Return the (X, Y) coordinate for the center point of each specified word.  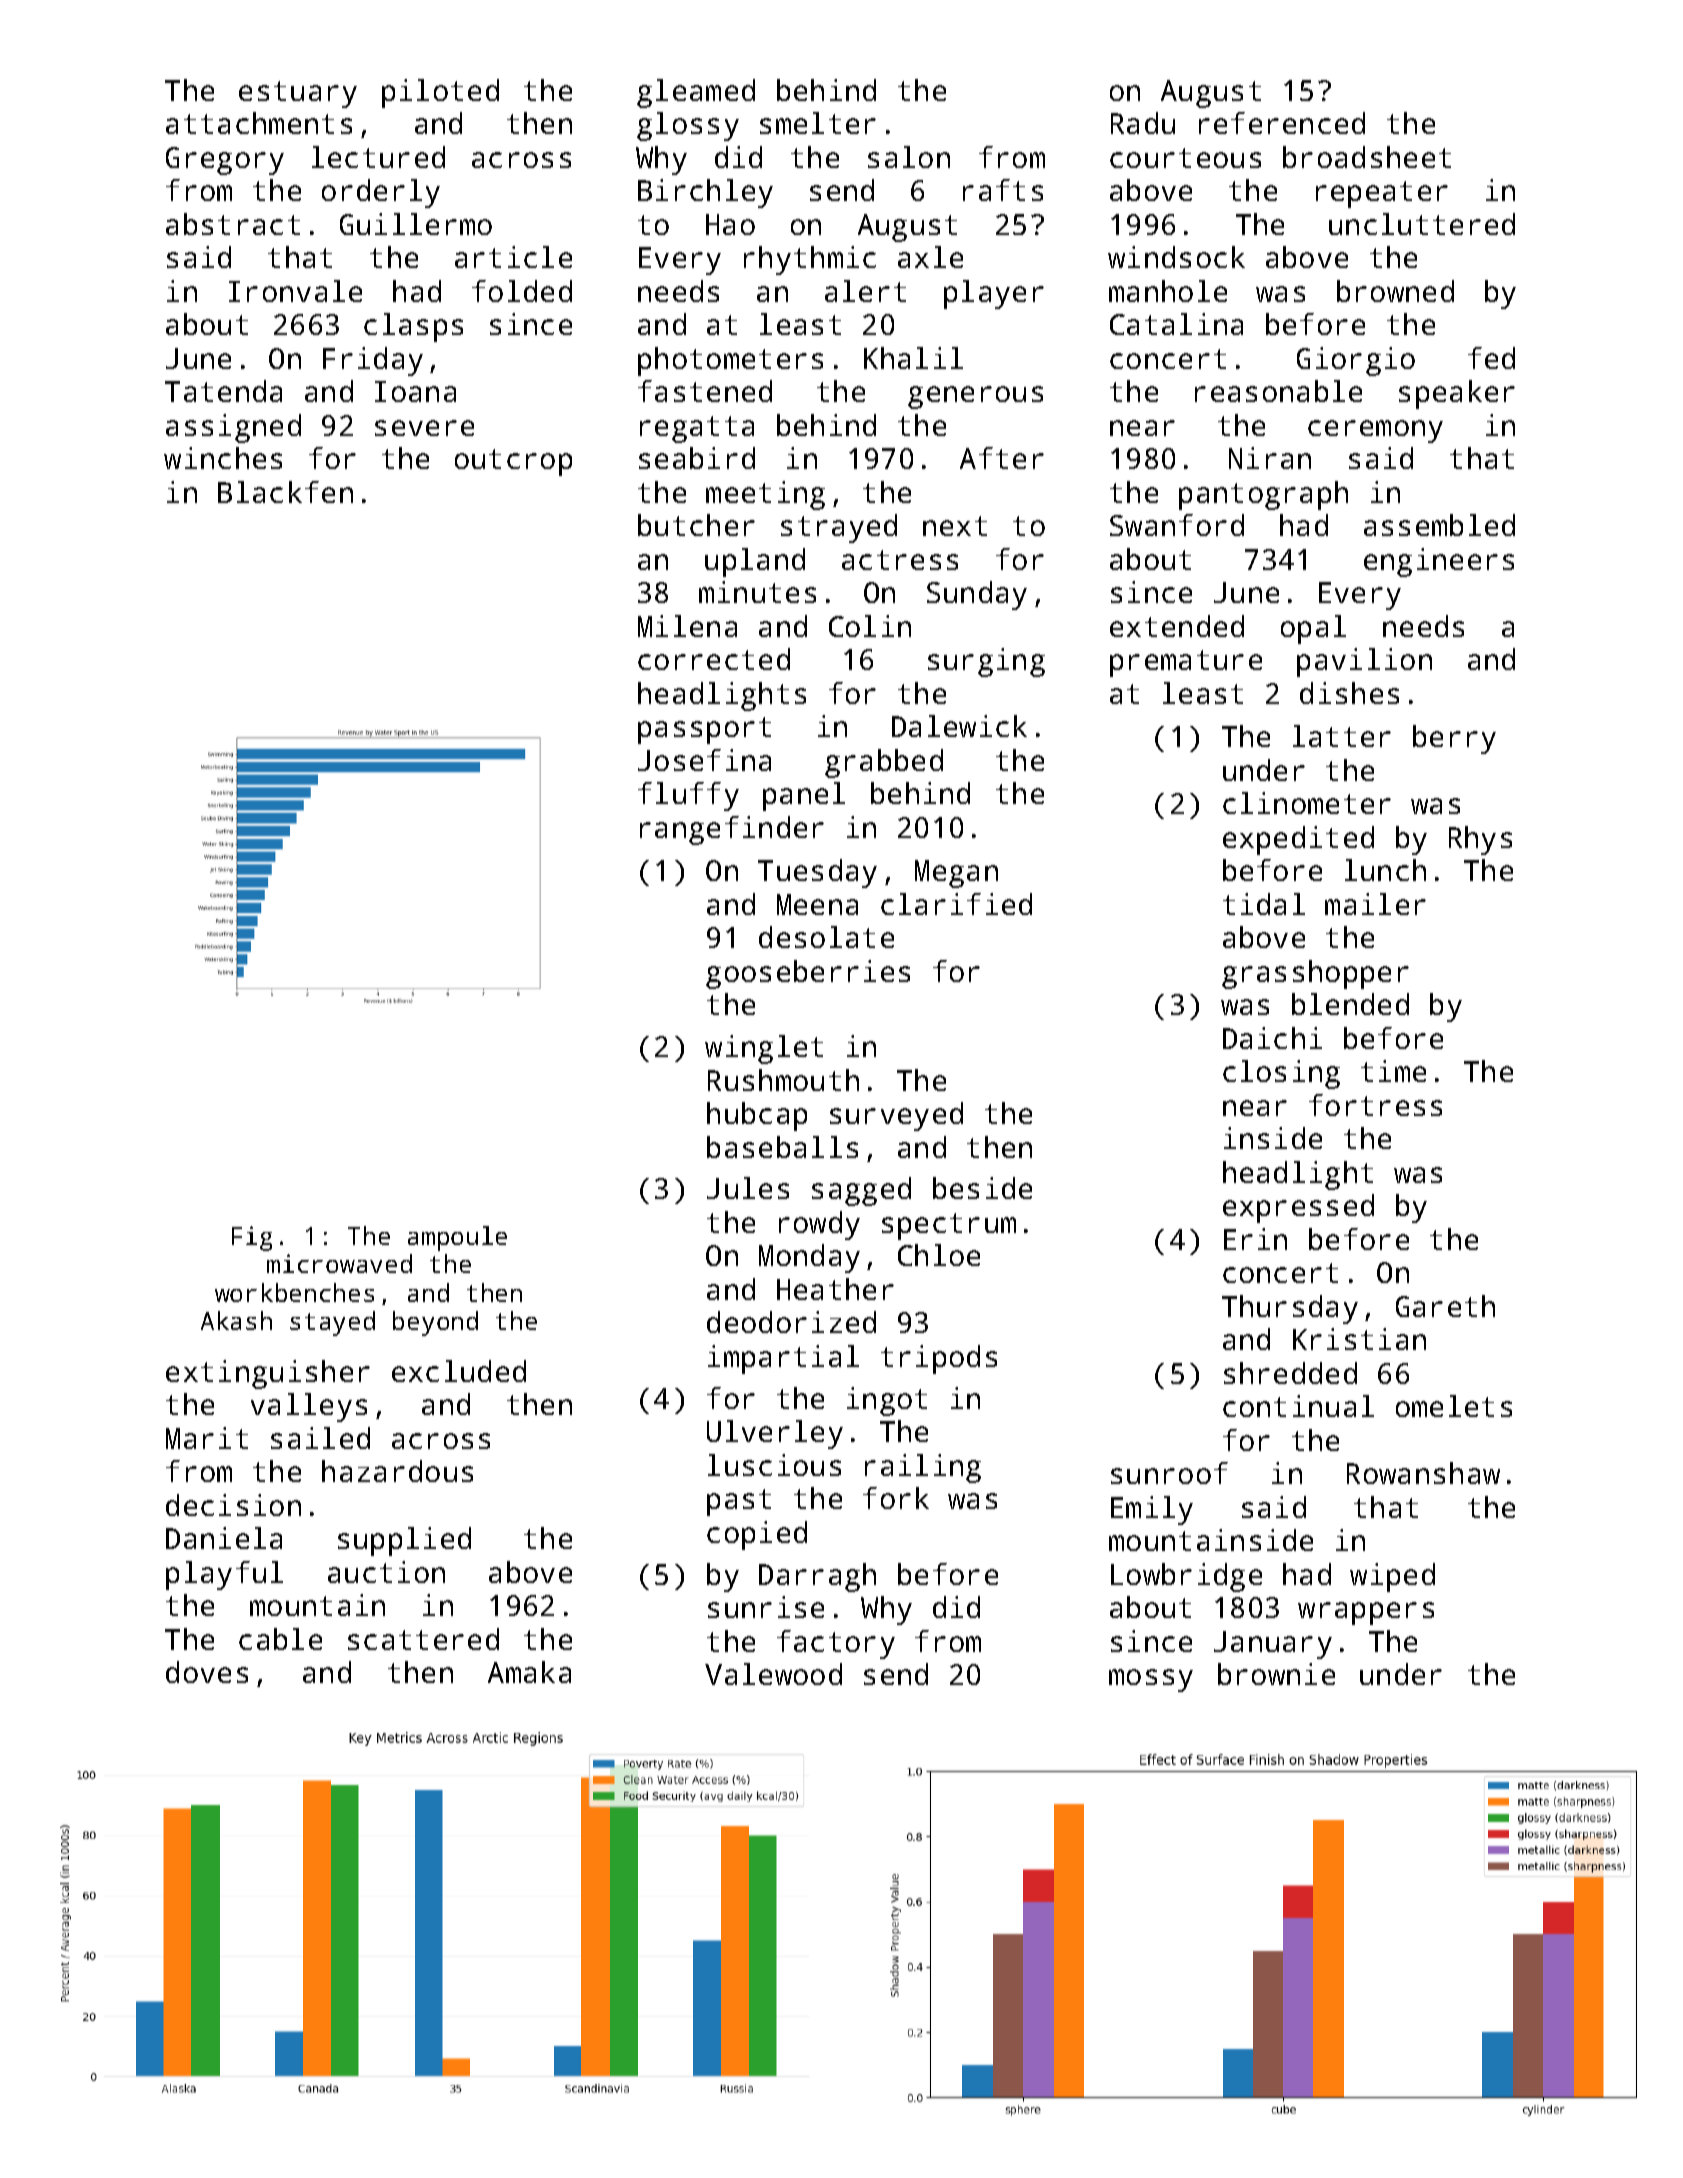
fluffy (688, 796)
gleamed (696, 93)
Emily (1152, 1510)
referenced (1282, 123)
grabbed (884, 763)
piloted (440, 93)
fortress (1375, 1105)
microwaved (339, 1263)
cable (280, 1639)
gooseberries (808, 974)
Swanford (1177, 525)
